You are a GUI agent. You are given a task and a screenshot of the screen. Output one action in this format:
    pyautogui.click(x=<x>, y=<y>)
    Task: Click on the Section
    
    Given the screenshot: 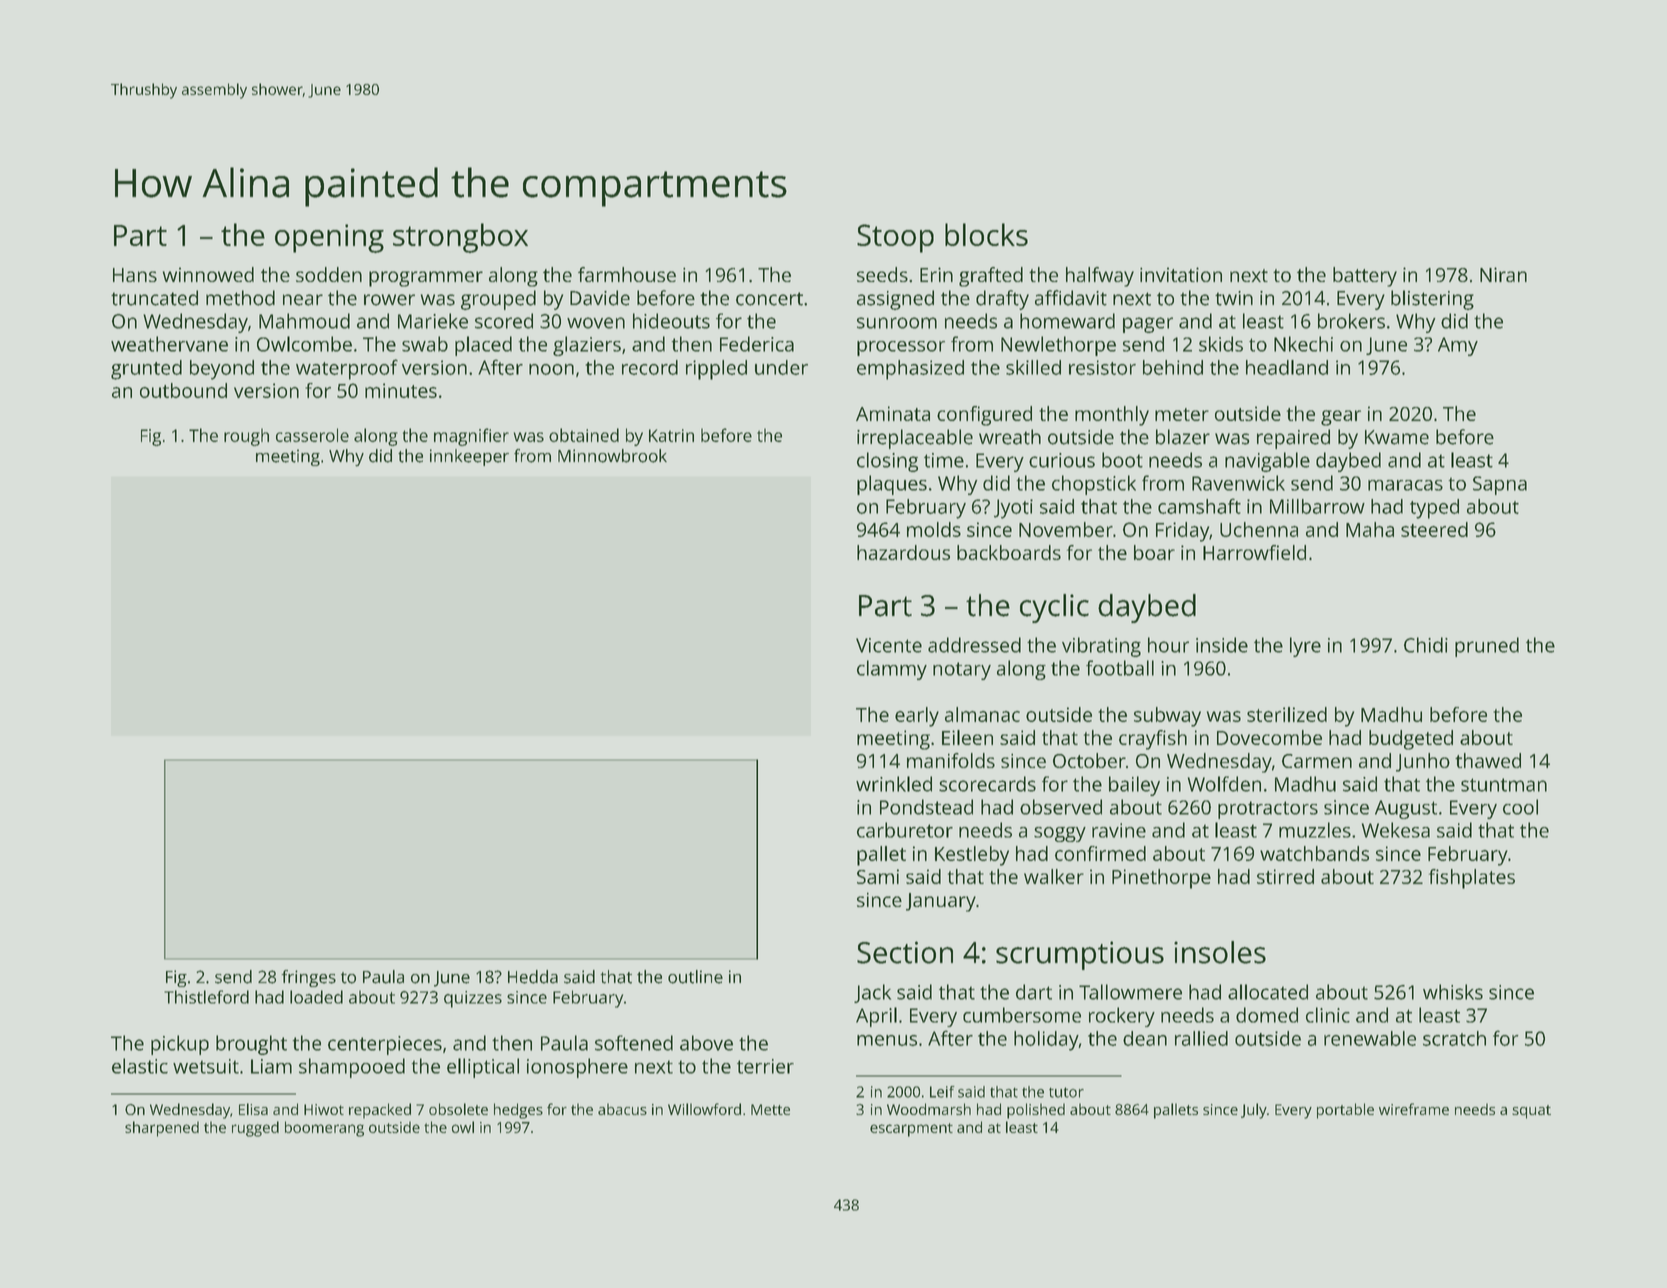 What is the action you would take?
    pyautogui.click(x=905, y=952)
